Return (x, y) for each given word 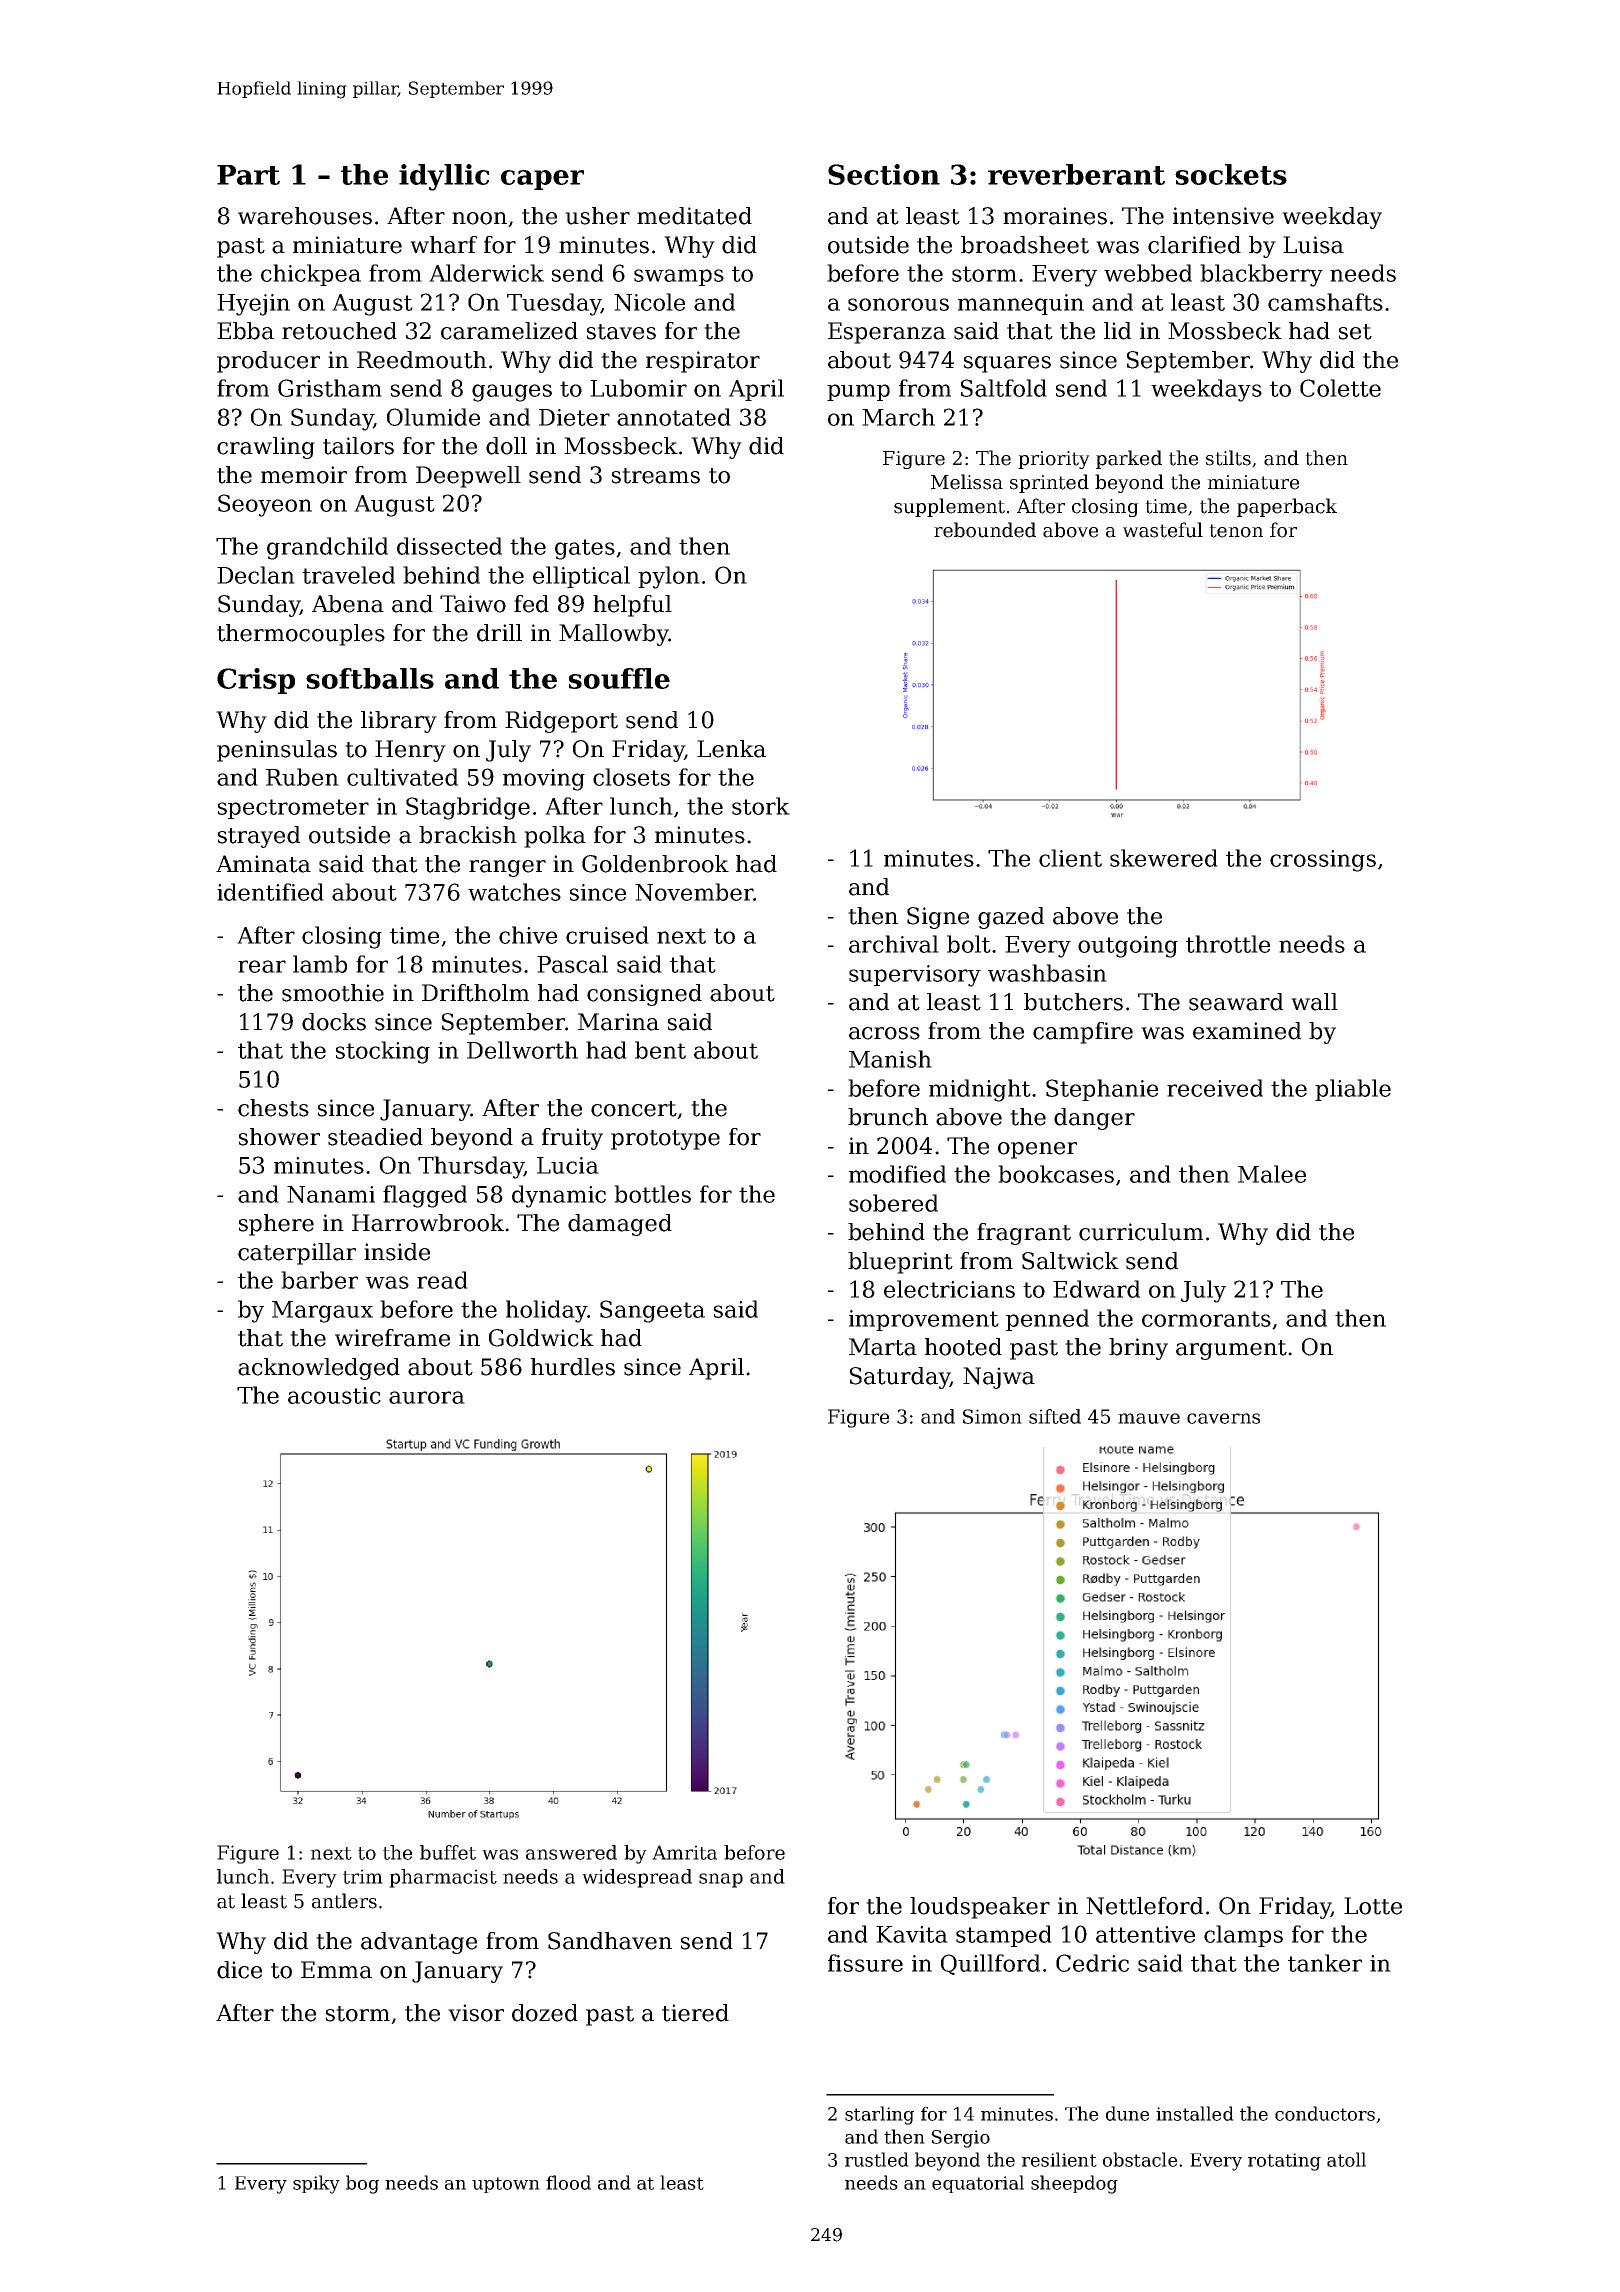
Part (248, 175)
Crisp (256, 681)
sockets (1231, 174)
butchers (1073, 1002)
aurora (427, 1397)
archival (894, 944)
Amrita (684, 1852)
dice (239, 1970)
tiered (695, 2013)
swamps (679, 277)
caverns (1223, 1418)
